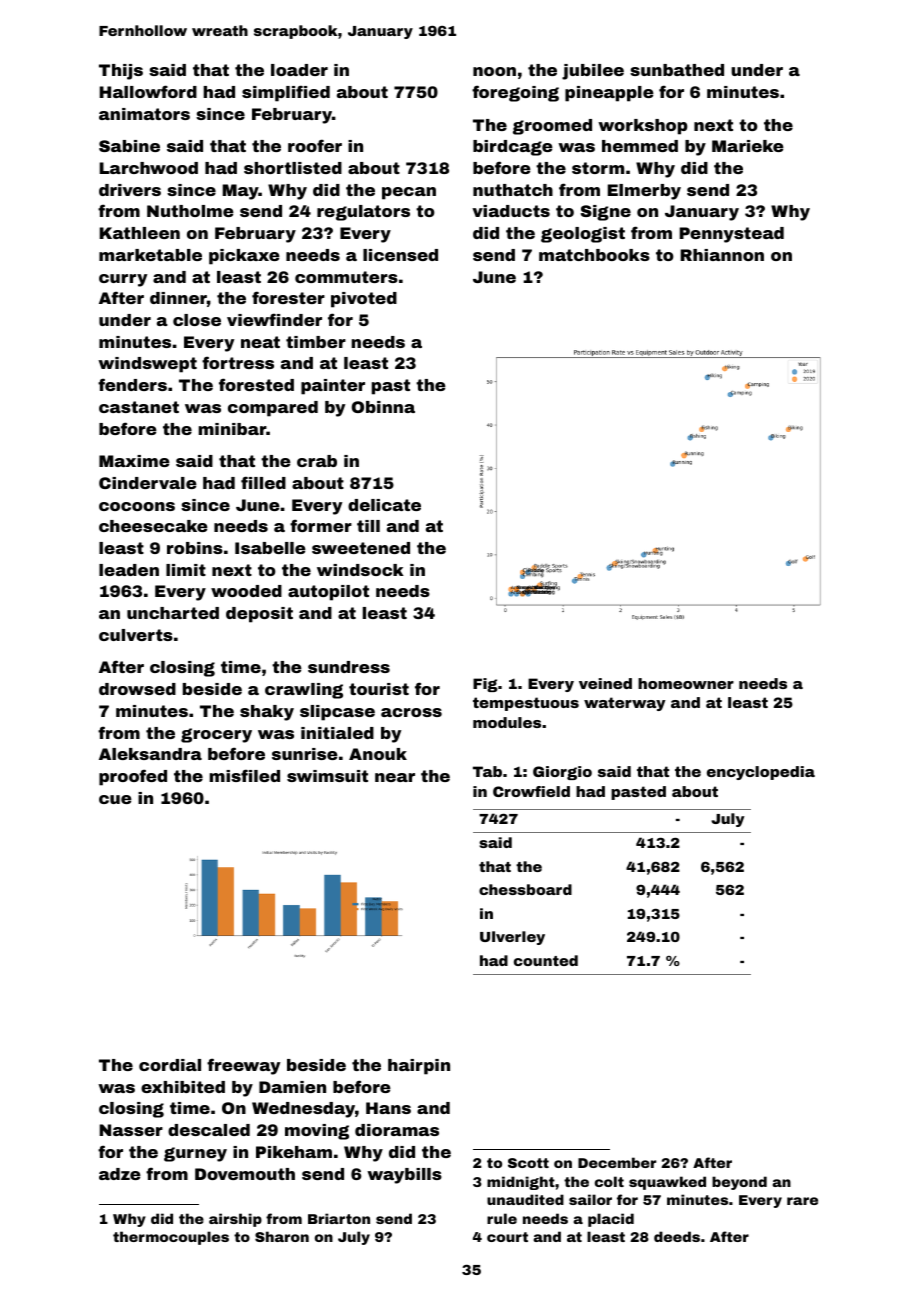  What do you see at coordinates (170, 1065) in the screenshot?
I see `cordial` at bounding box center [170, 1065].
